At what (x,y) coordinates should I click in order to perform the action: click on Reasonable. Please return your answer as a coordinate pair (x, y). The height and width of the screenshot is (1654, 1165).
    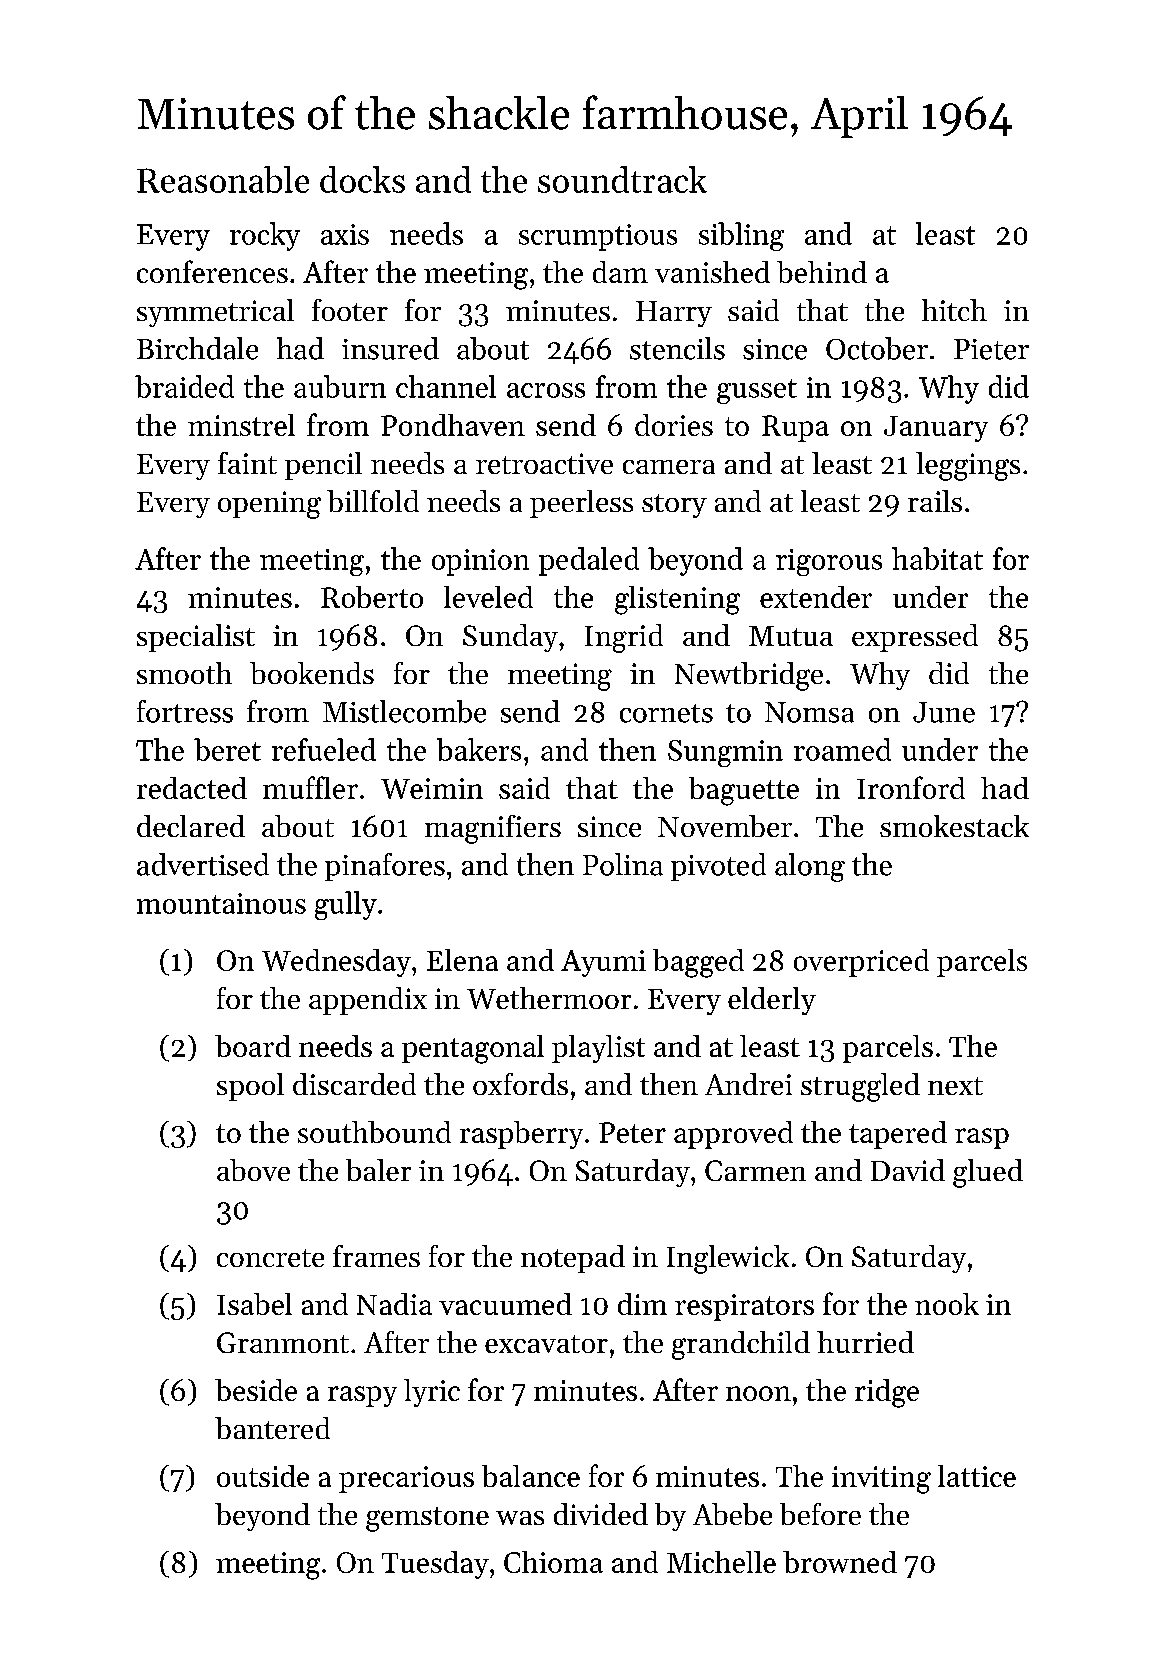
    Looking at the image, I should click on (223, 179).
